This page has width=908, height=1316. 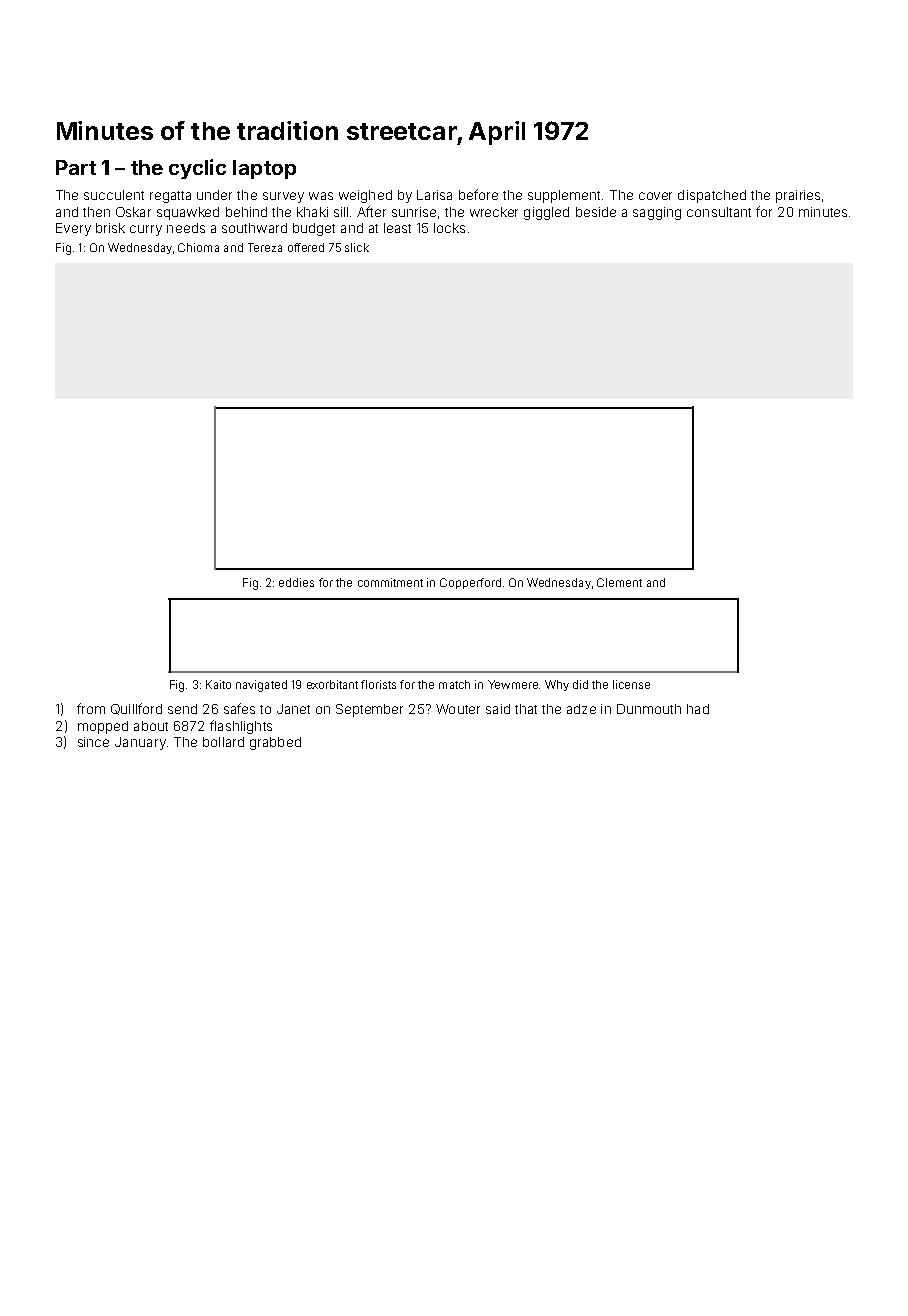 I want to click on Copperford, so click(x=470, y=583).
